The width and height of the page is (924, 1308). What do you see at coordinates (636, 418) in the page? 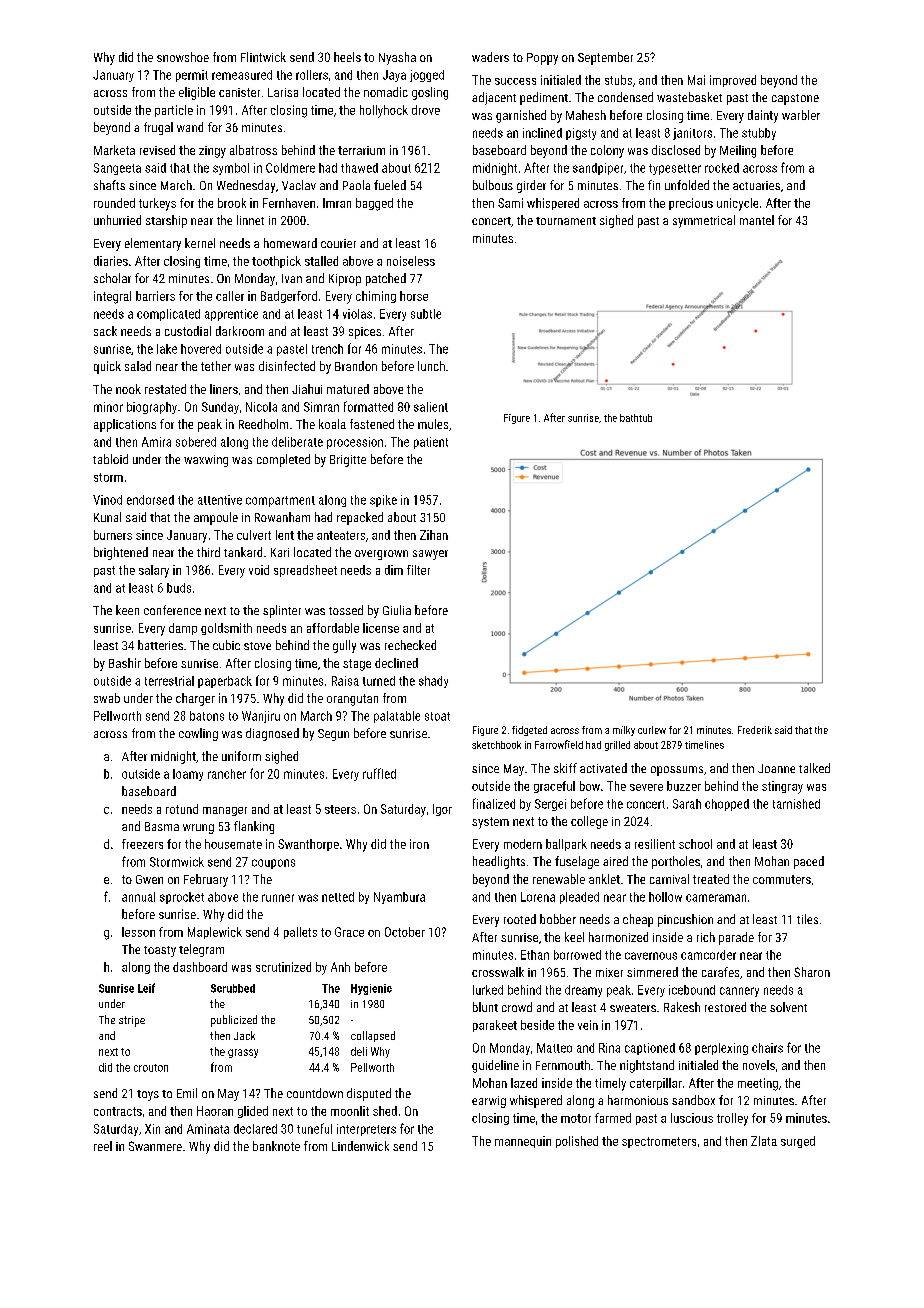
I see `bathtub` at bounding box center [636, 418].
